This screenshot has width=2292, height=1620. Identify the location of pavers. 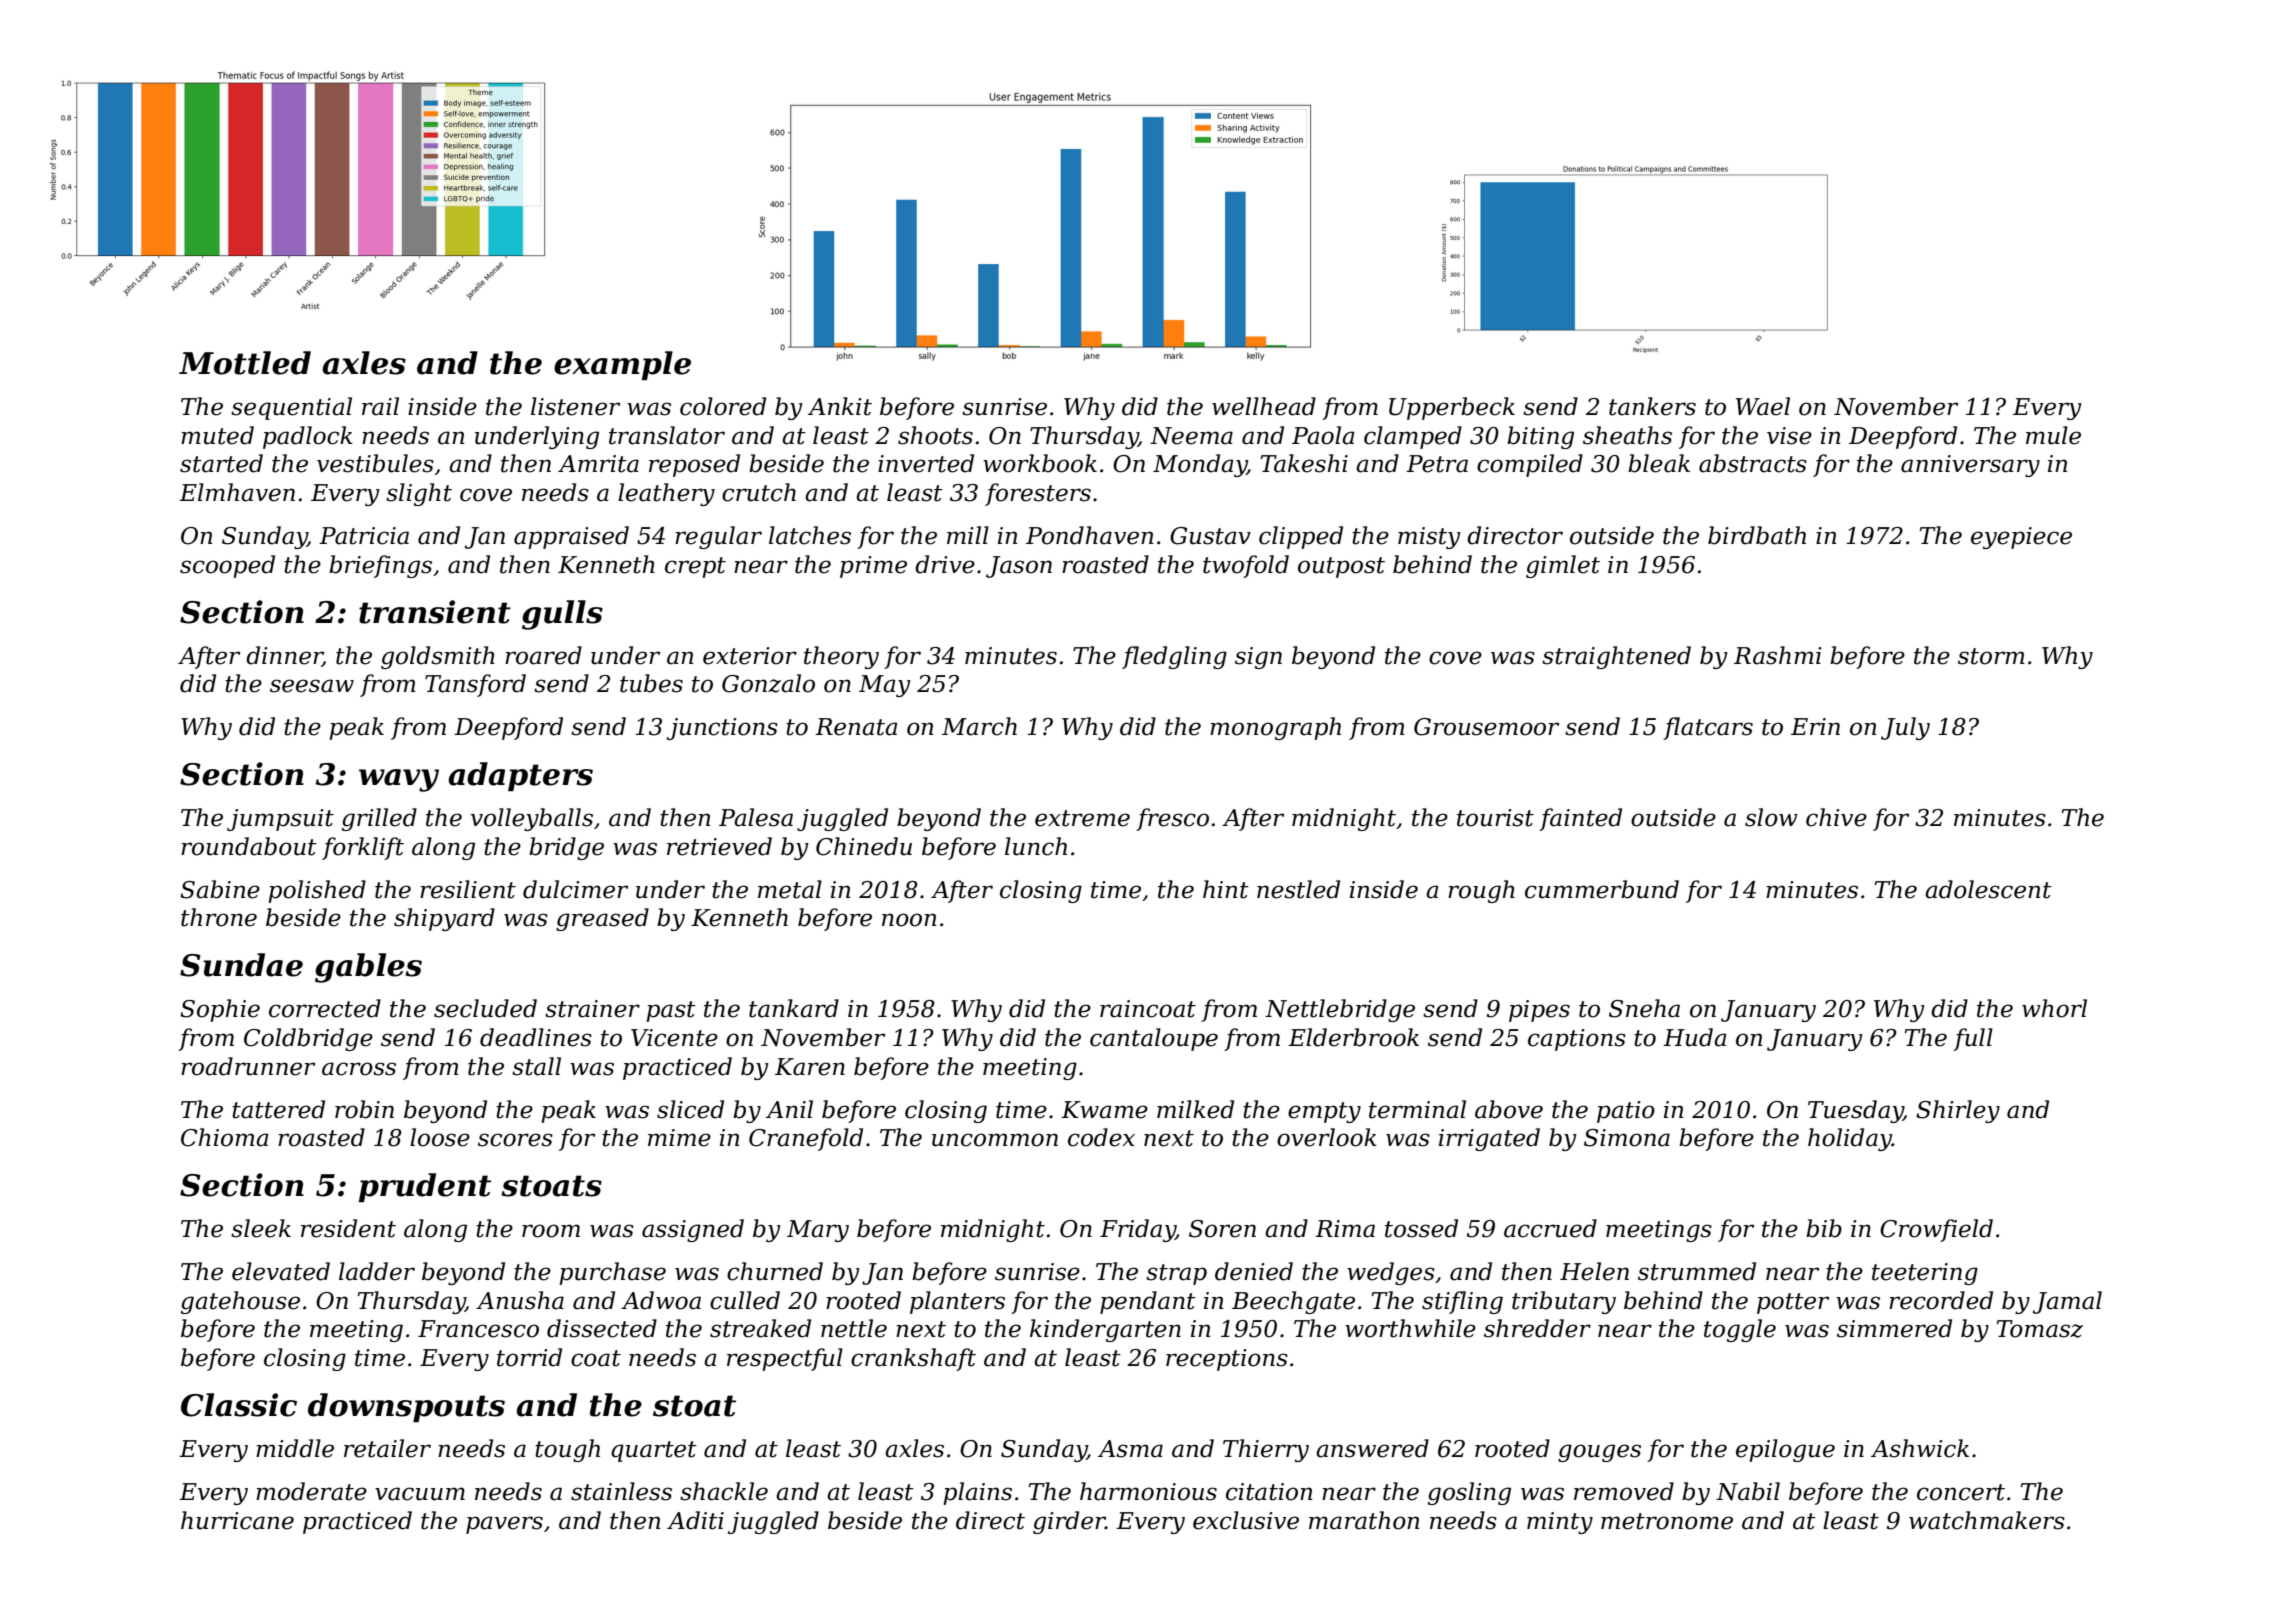
(504, 1525).
